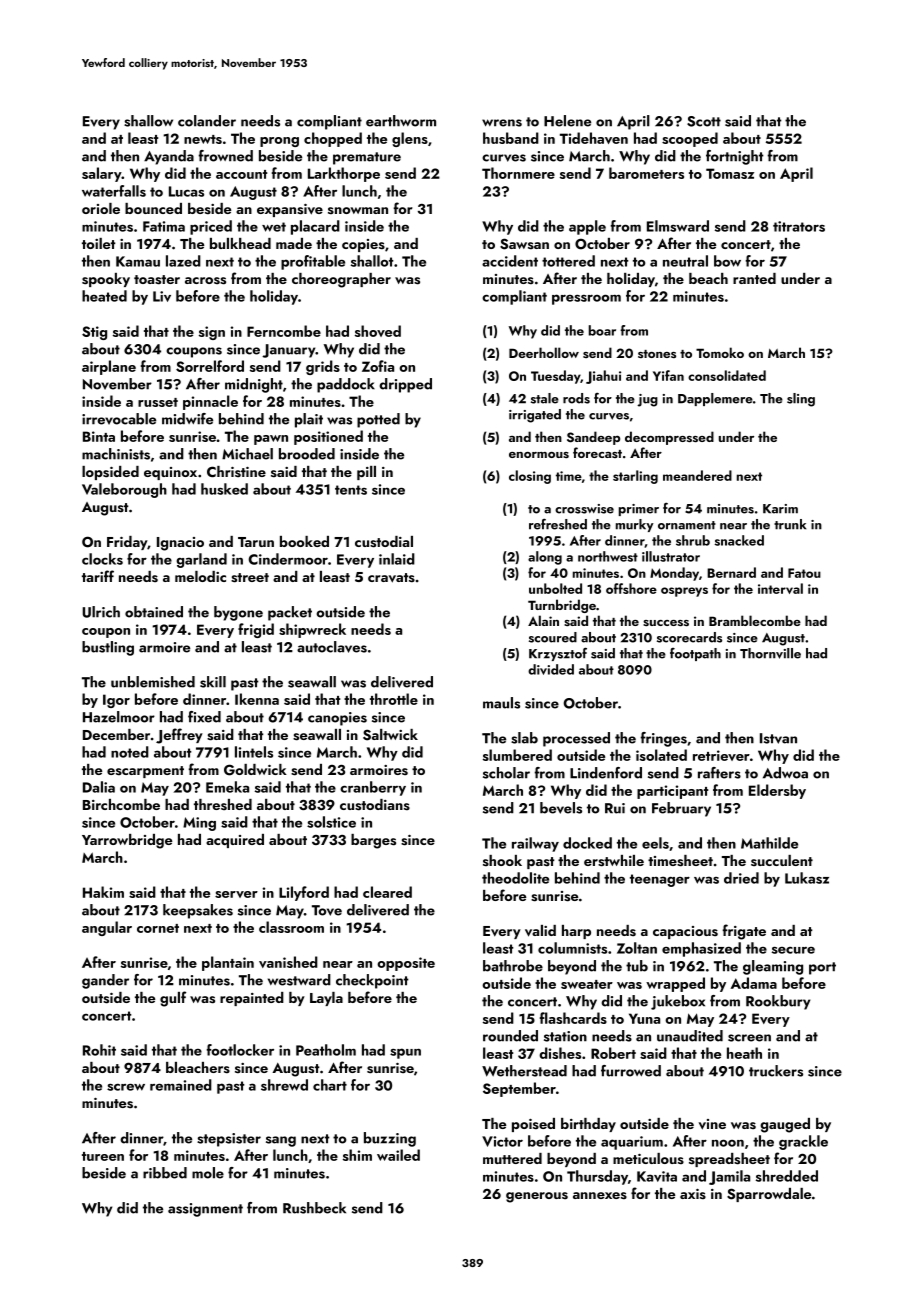 The image size is (924, 1308). Describe the element at coordinates (801, 400) in the screenshot. I see `sling` at that location.
